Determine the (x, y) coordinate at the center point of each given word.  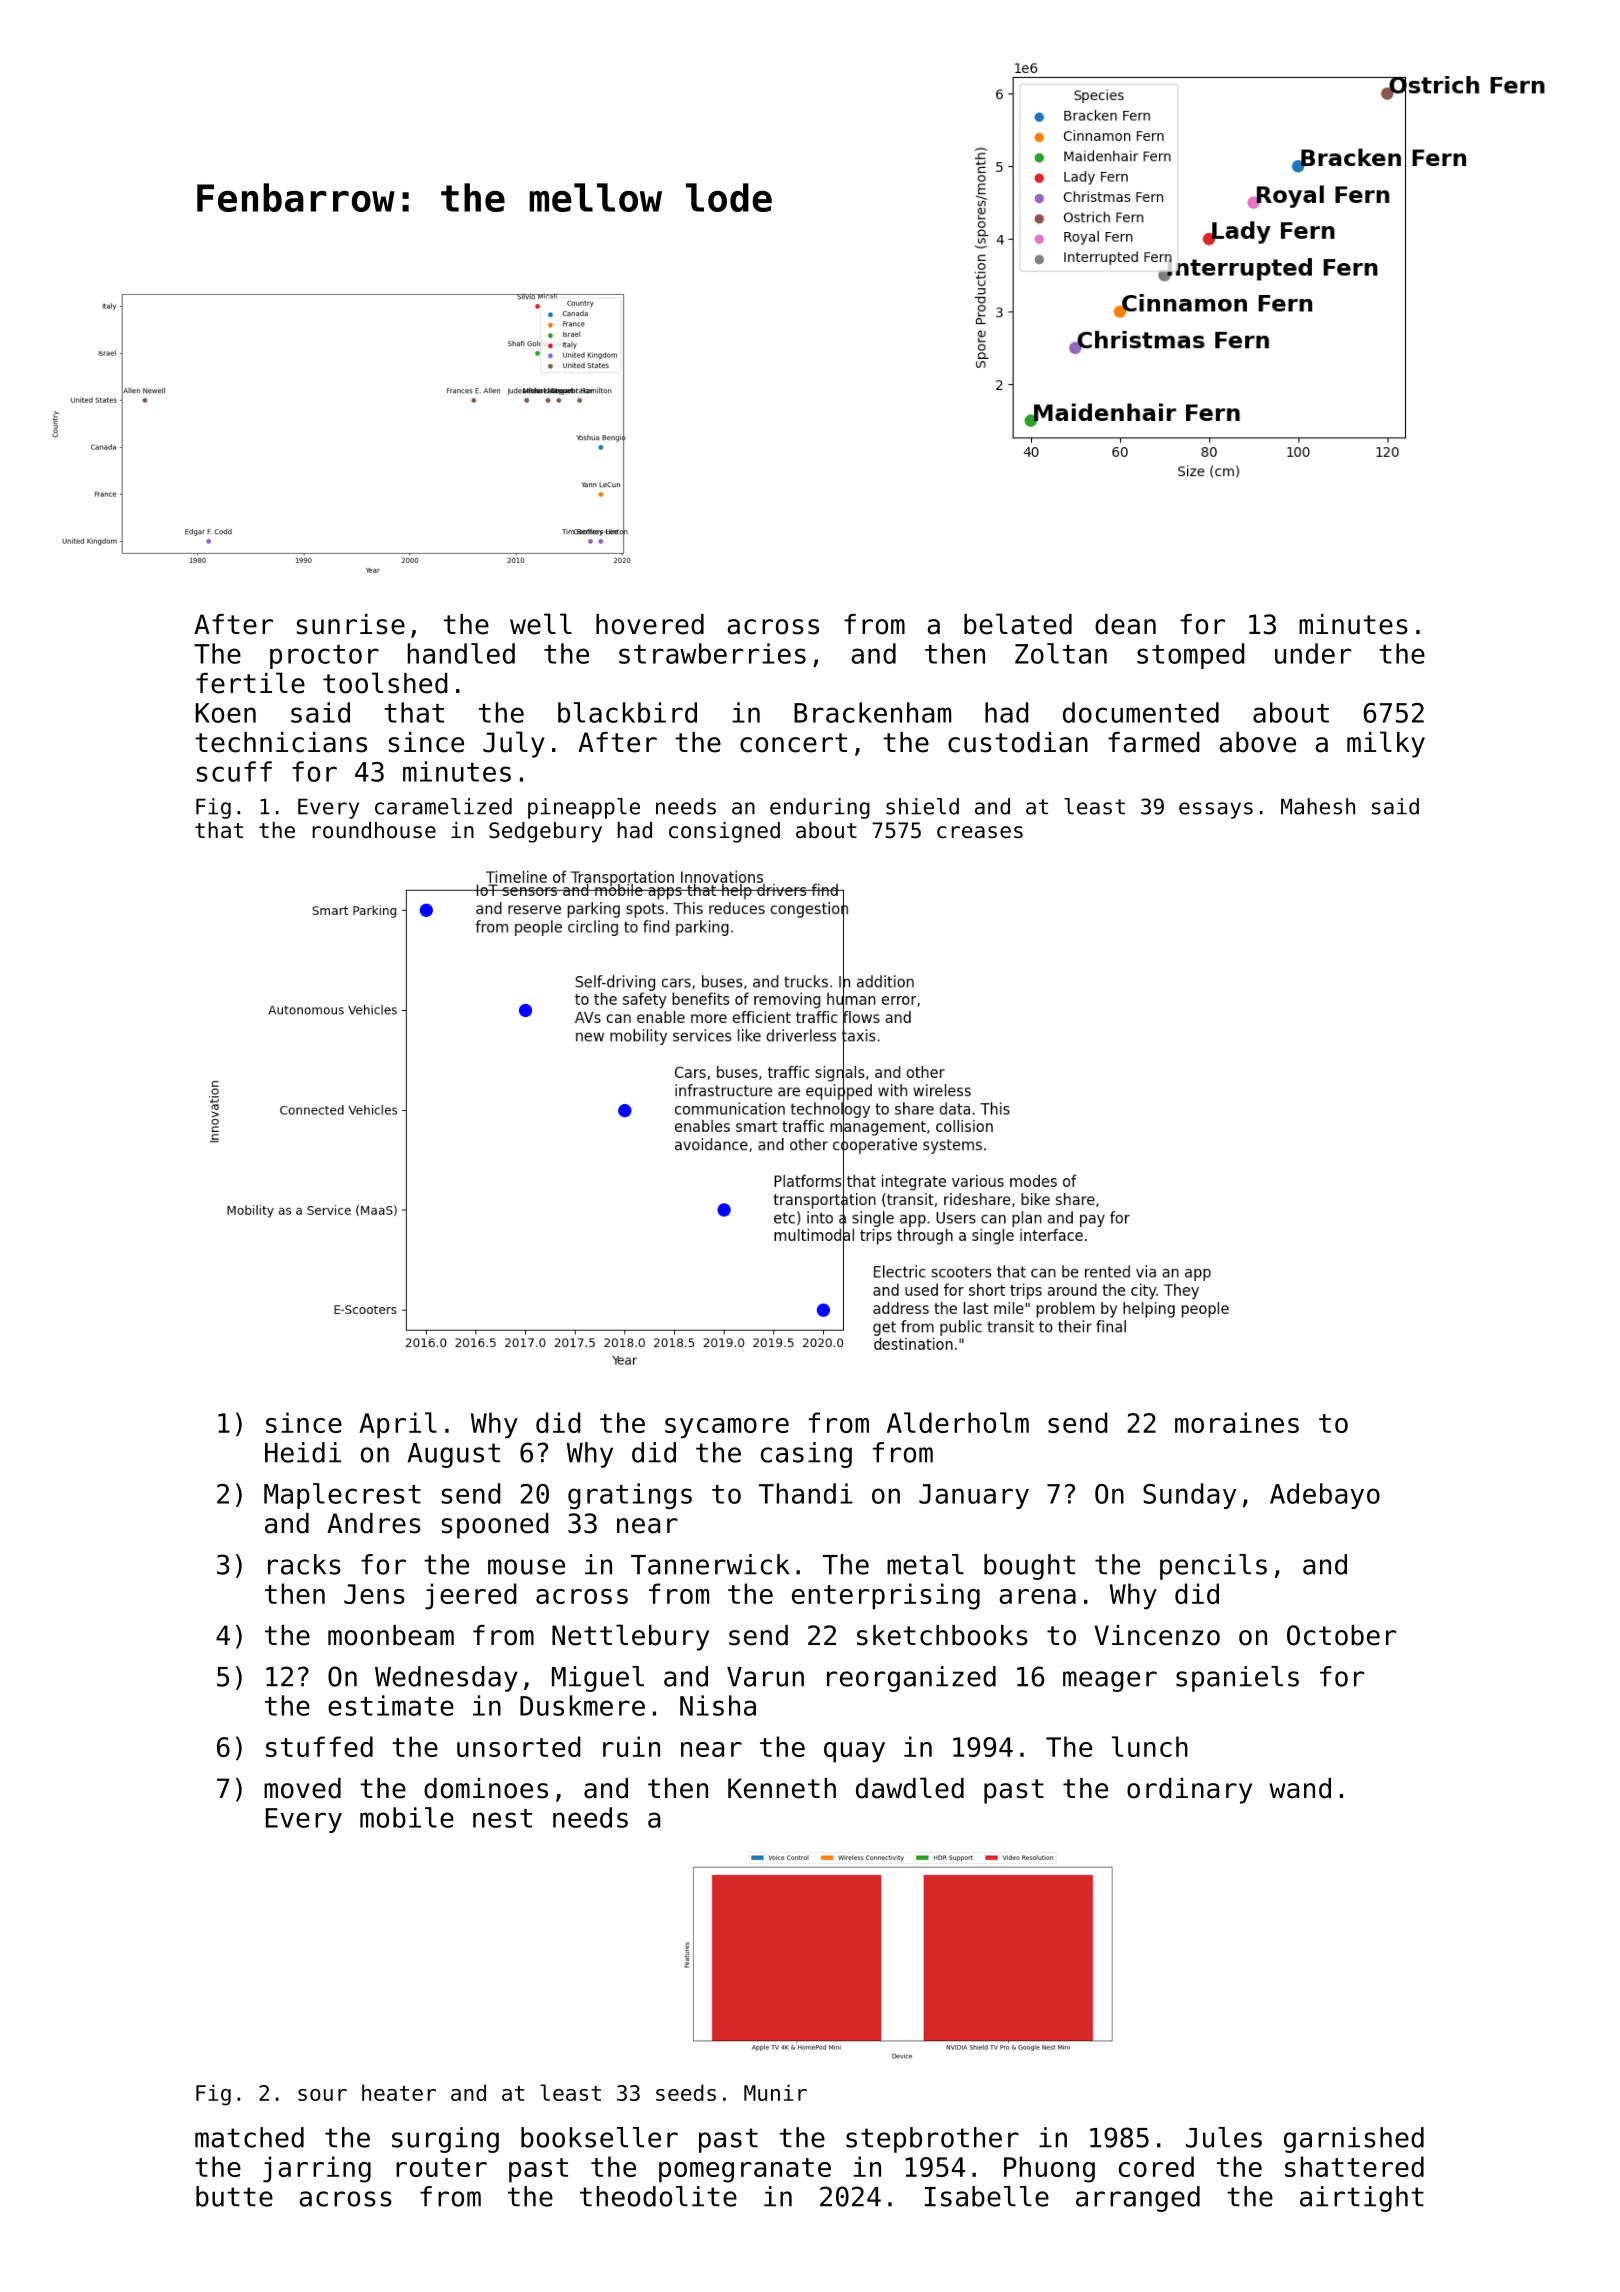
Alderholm (958, 1422)
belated (1018, 624)
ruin (631, 1746)
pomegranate (745, 2170)
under (1313, 653)
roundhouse (374, 830)
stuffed (319, 1746)
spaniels (1237, 1679)
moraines (1237, 1422)
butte (234, 2196)
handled (461, 653)
